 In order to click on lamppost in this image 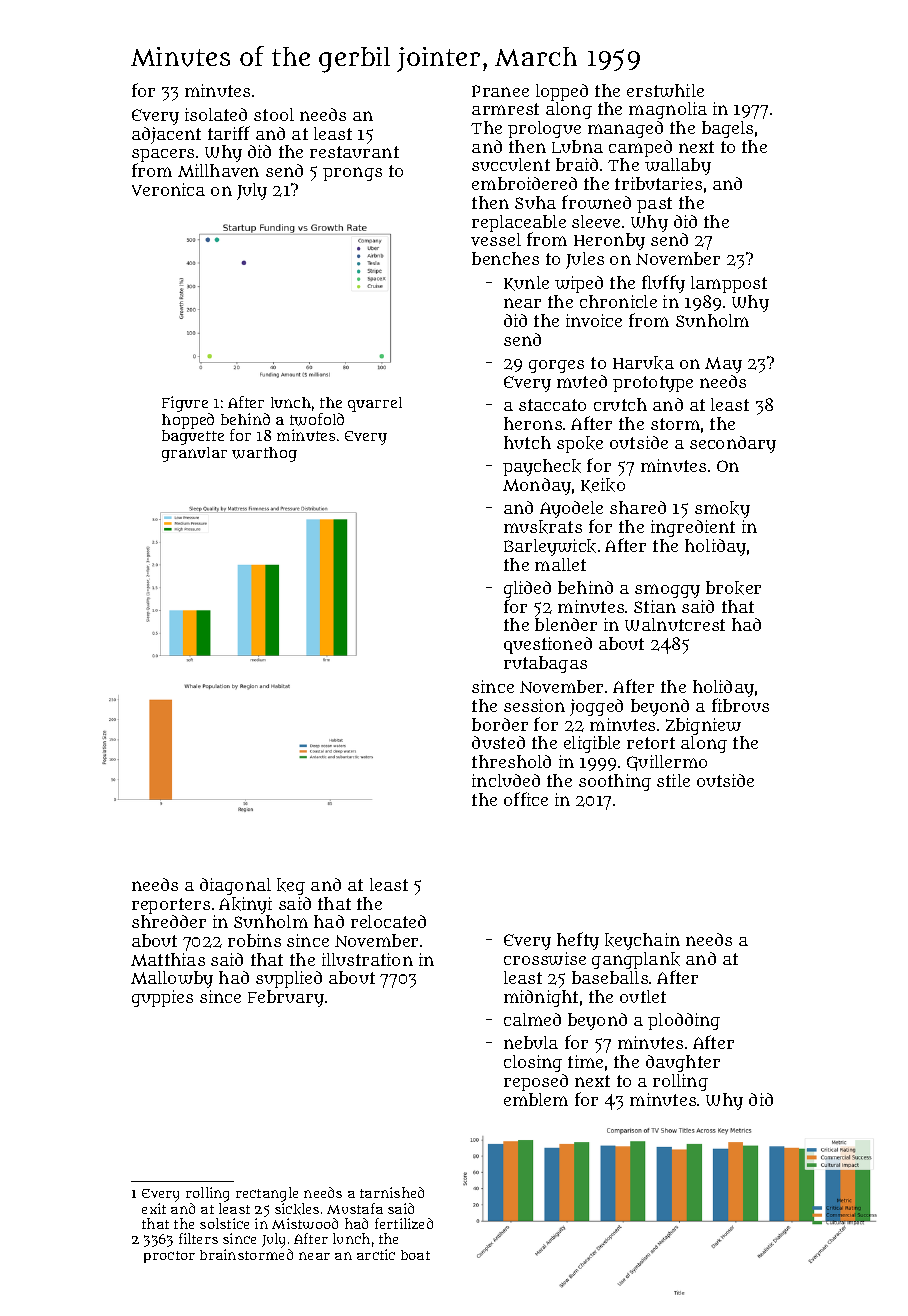, I will do `click(729, 284)`.
